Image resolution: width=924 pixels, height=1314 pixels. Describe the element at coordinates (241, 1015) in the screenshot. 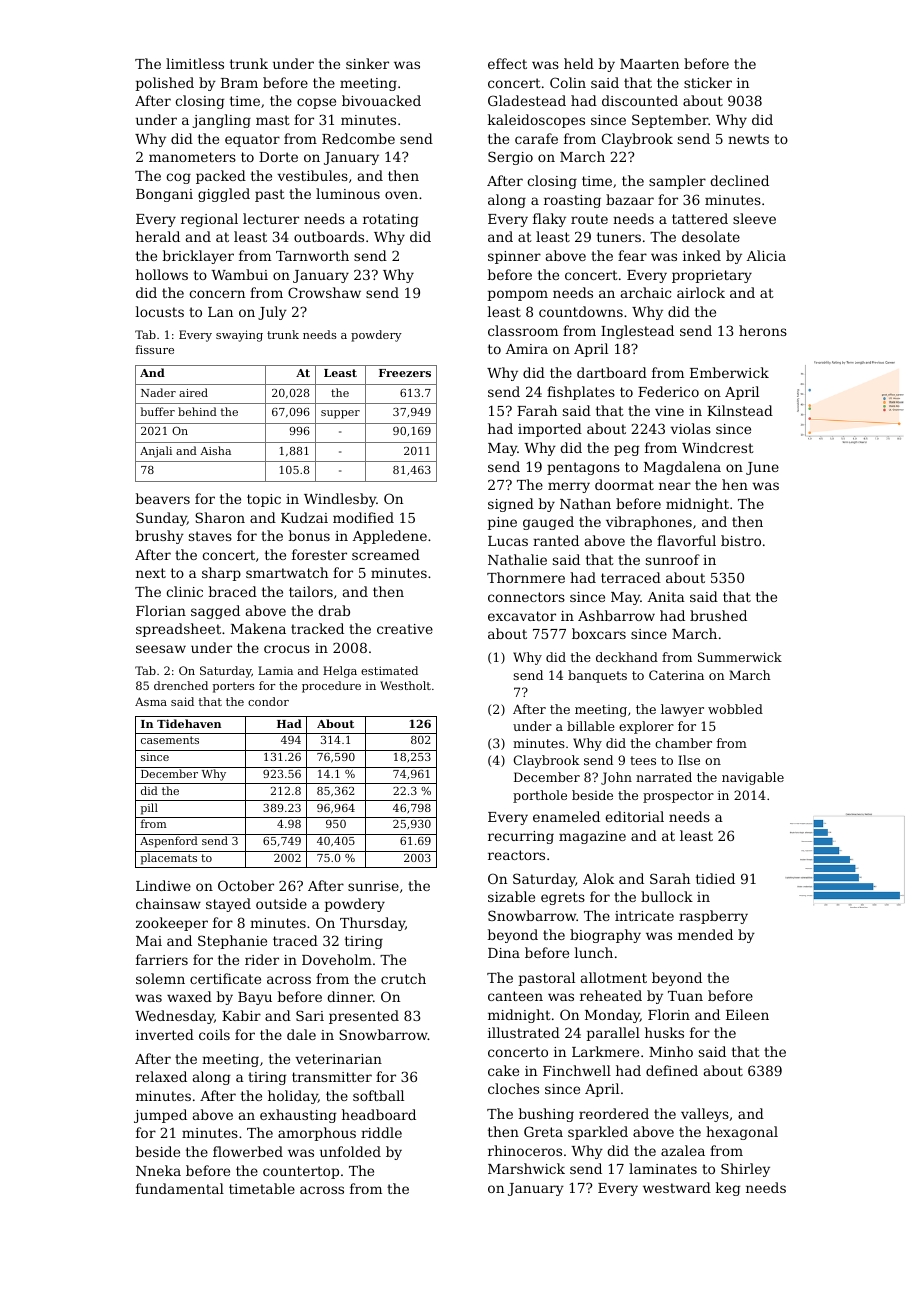

I see `Kabir` at that location.
